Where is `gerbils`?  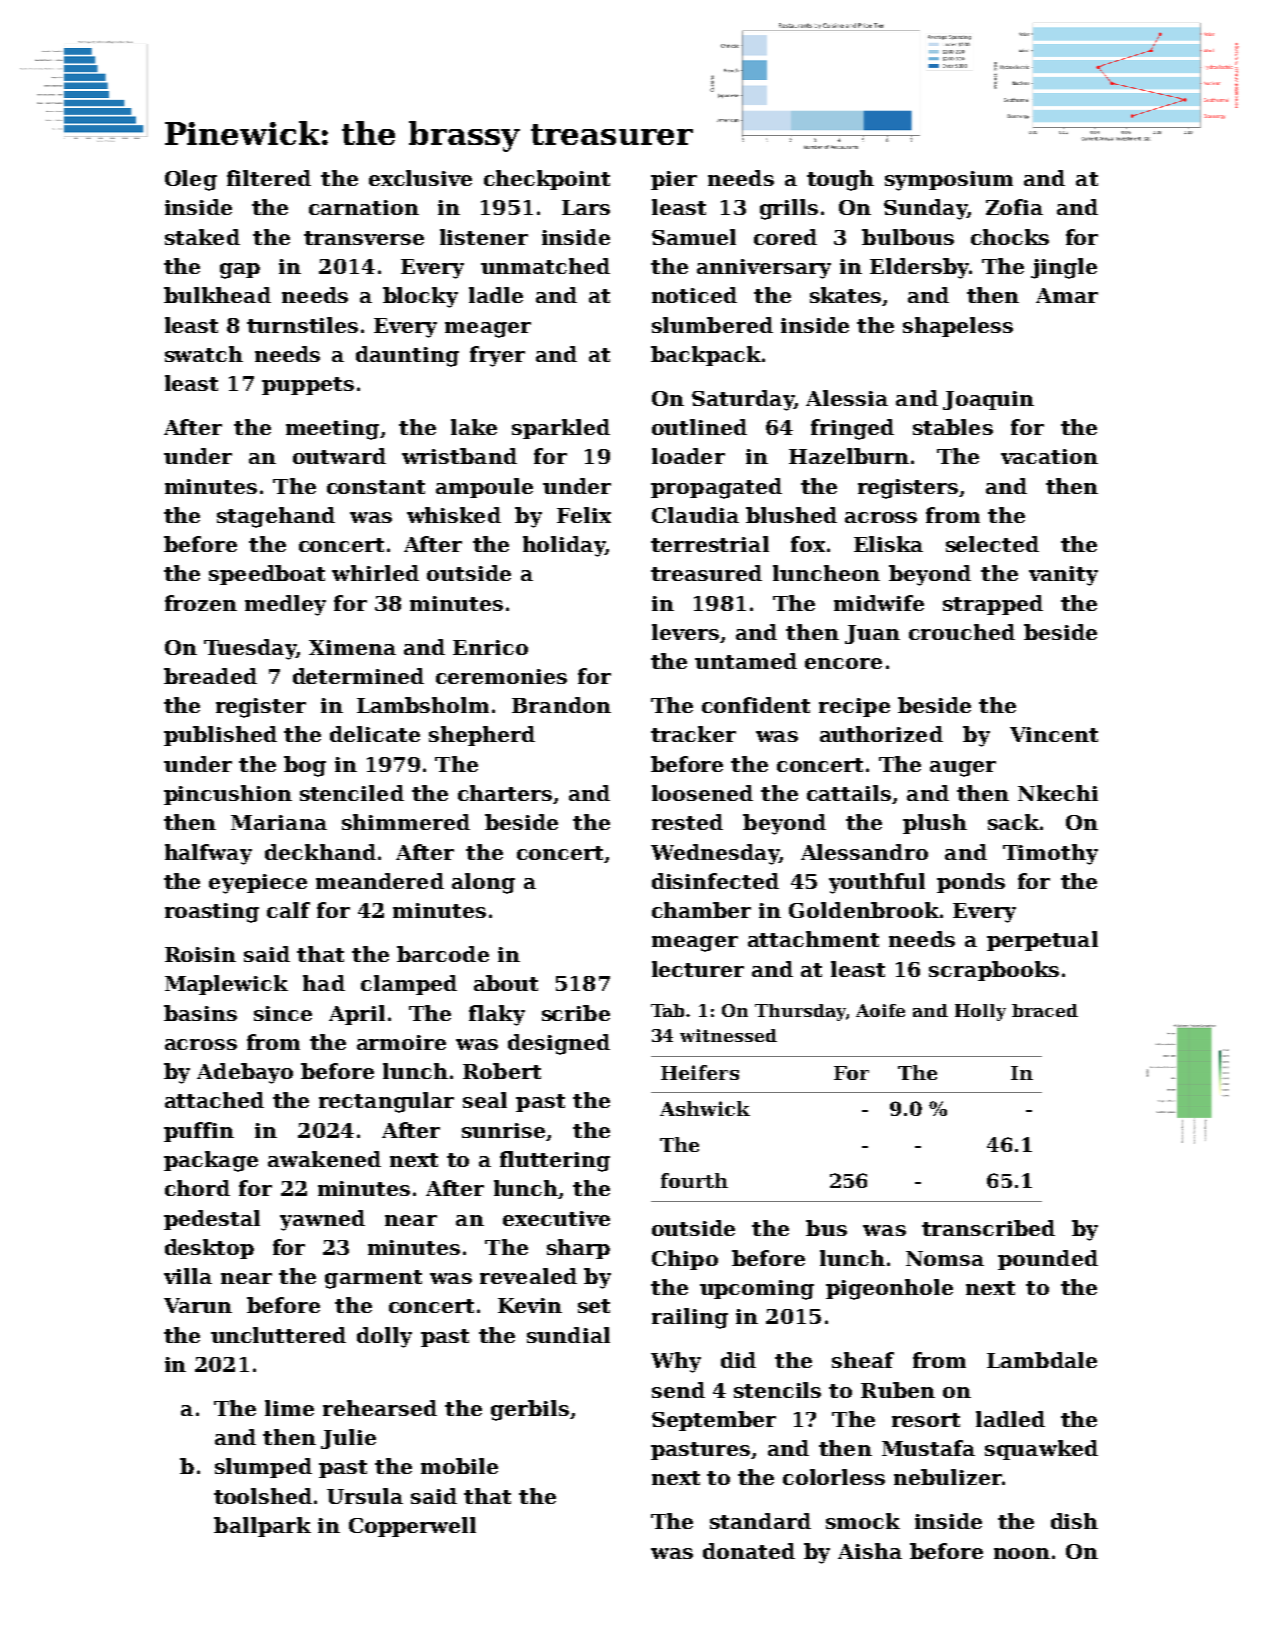 gerbils is located at coordinates (530, 1410).
